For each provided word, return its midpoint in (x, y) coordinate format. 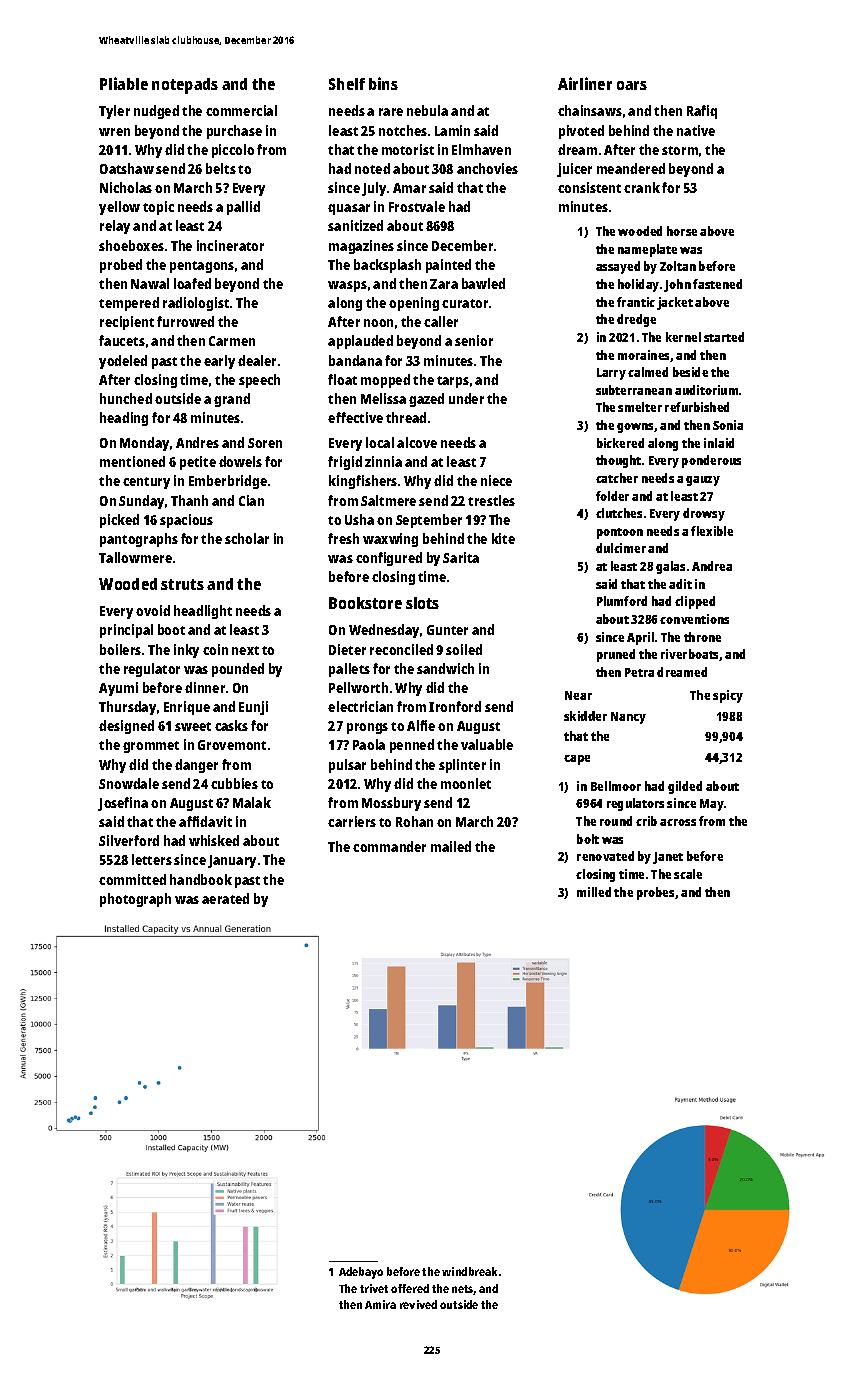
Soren (265, 443)
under (466, 398)
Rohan (414, 821)
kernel (683, 337)
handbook (201, 879)
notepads (185, 86)
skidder (585, 716)
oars (632, 85)
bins (383, 83)
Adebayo (361, 1273)
